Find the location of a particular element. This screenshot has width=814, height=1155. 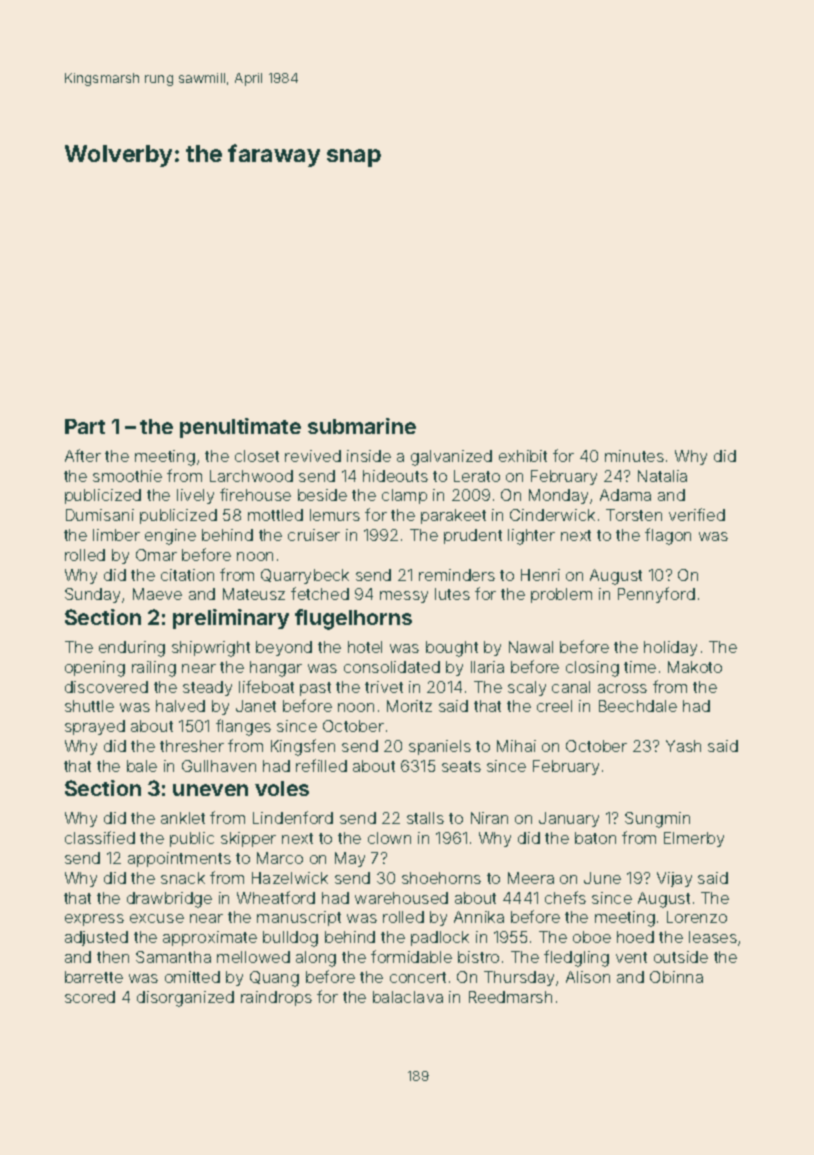

flugelhorns is located at coordinates (353, 619).
